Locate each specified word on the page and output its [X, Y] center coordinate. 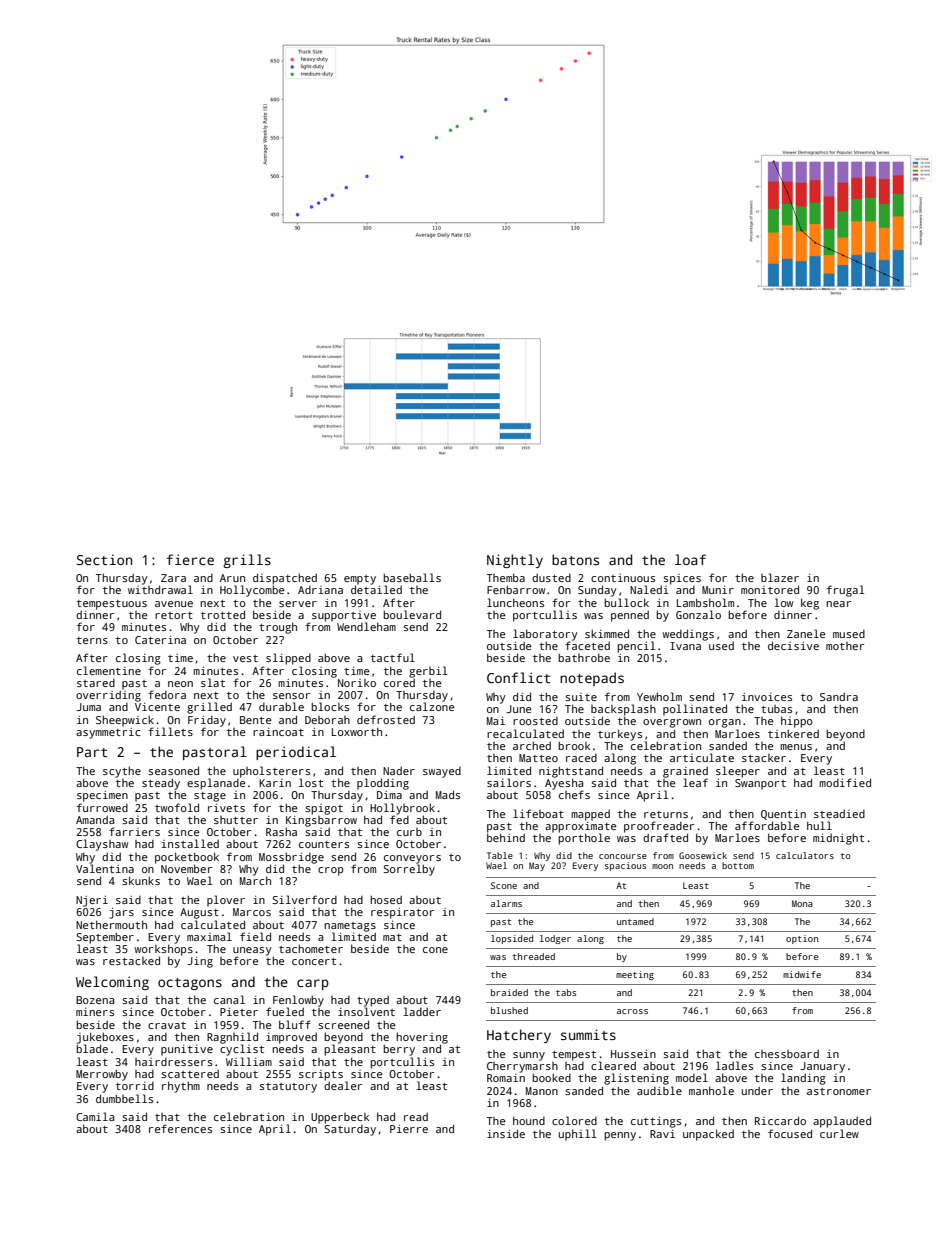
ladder [422, 1011]
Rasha [281, 831]
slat [213, 682]
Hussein [633, 1054]
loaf [690, 559]
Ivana [685, 646]
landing [803, 1079]
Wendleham [366, 626]
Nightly [515, 561]
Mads [448, 794]
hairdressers [173, 1062]
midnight [838, 839]
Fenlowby [298, 1001]
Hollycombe [252, 591]
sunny [529, 1056]
